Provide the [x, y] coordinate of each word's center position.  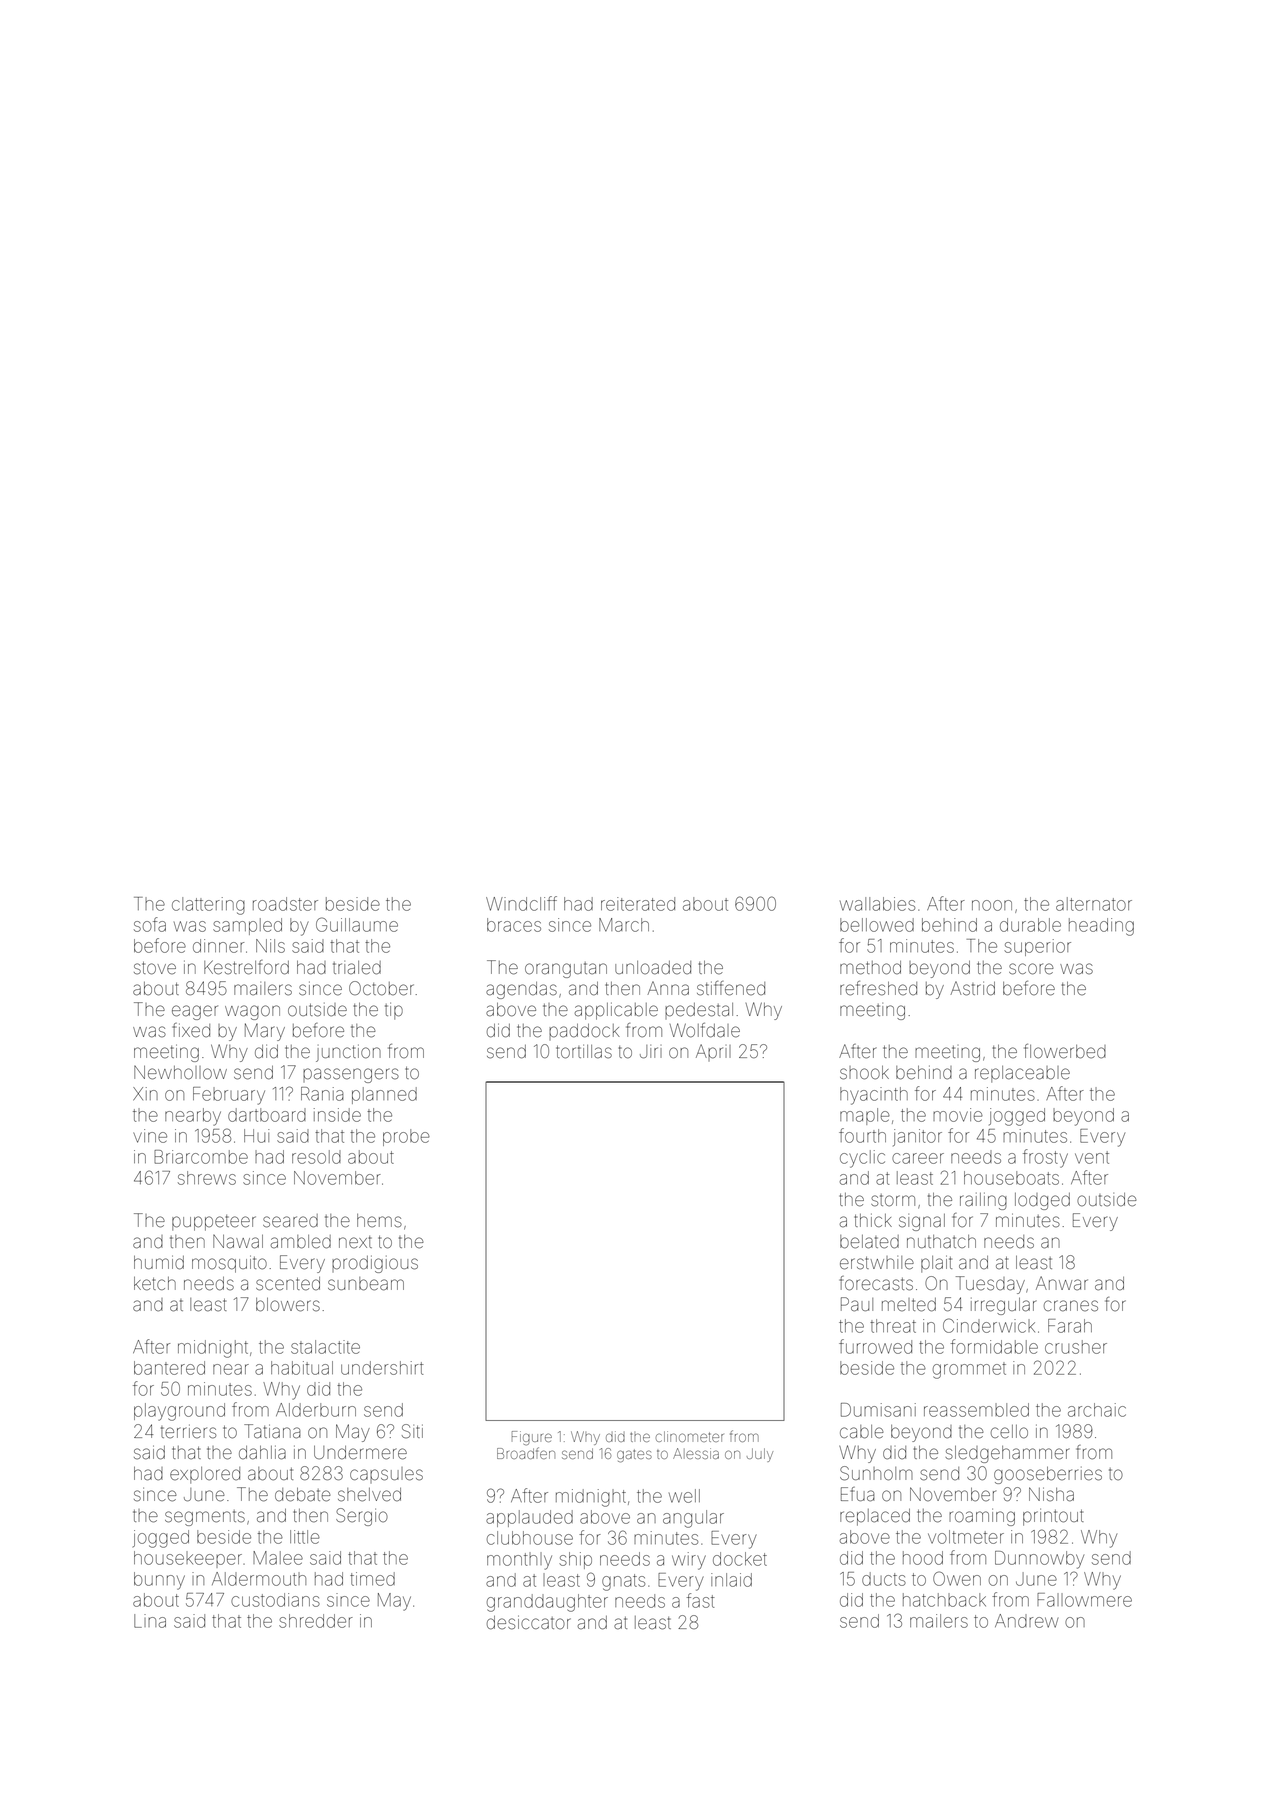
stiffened [731, 988]
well [684, 1496]
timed [372, 1579]
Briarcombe [201, 1157]
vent [1092, 1157]
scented [288, 1284]
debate [302, 1495]
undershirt [382, 1368]
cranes [1071, 1306]
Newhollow [180, 1073]
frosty [1045, 1158]
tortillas [584, 1051]
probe [406, 1137]
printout [1053, 1517]
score [1031, 969]
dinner [218, 946]
